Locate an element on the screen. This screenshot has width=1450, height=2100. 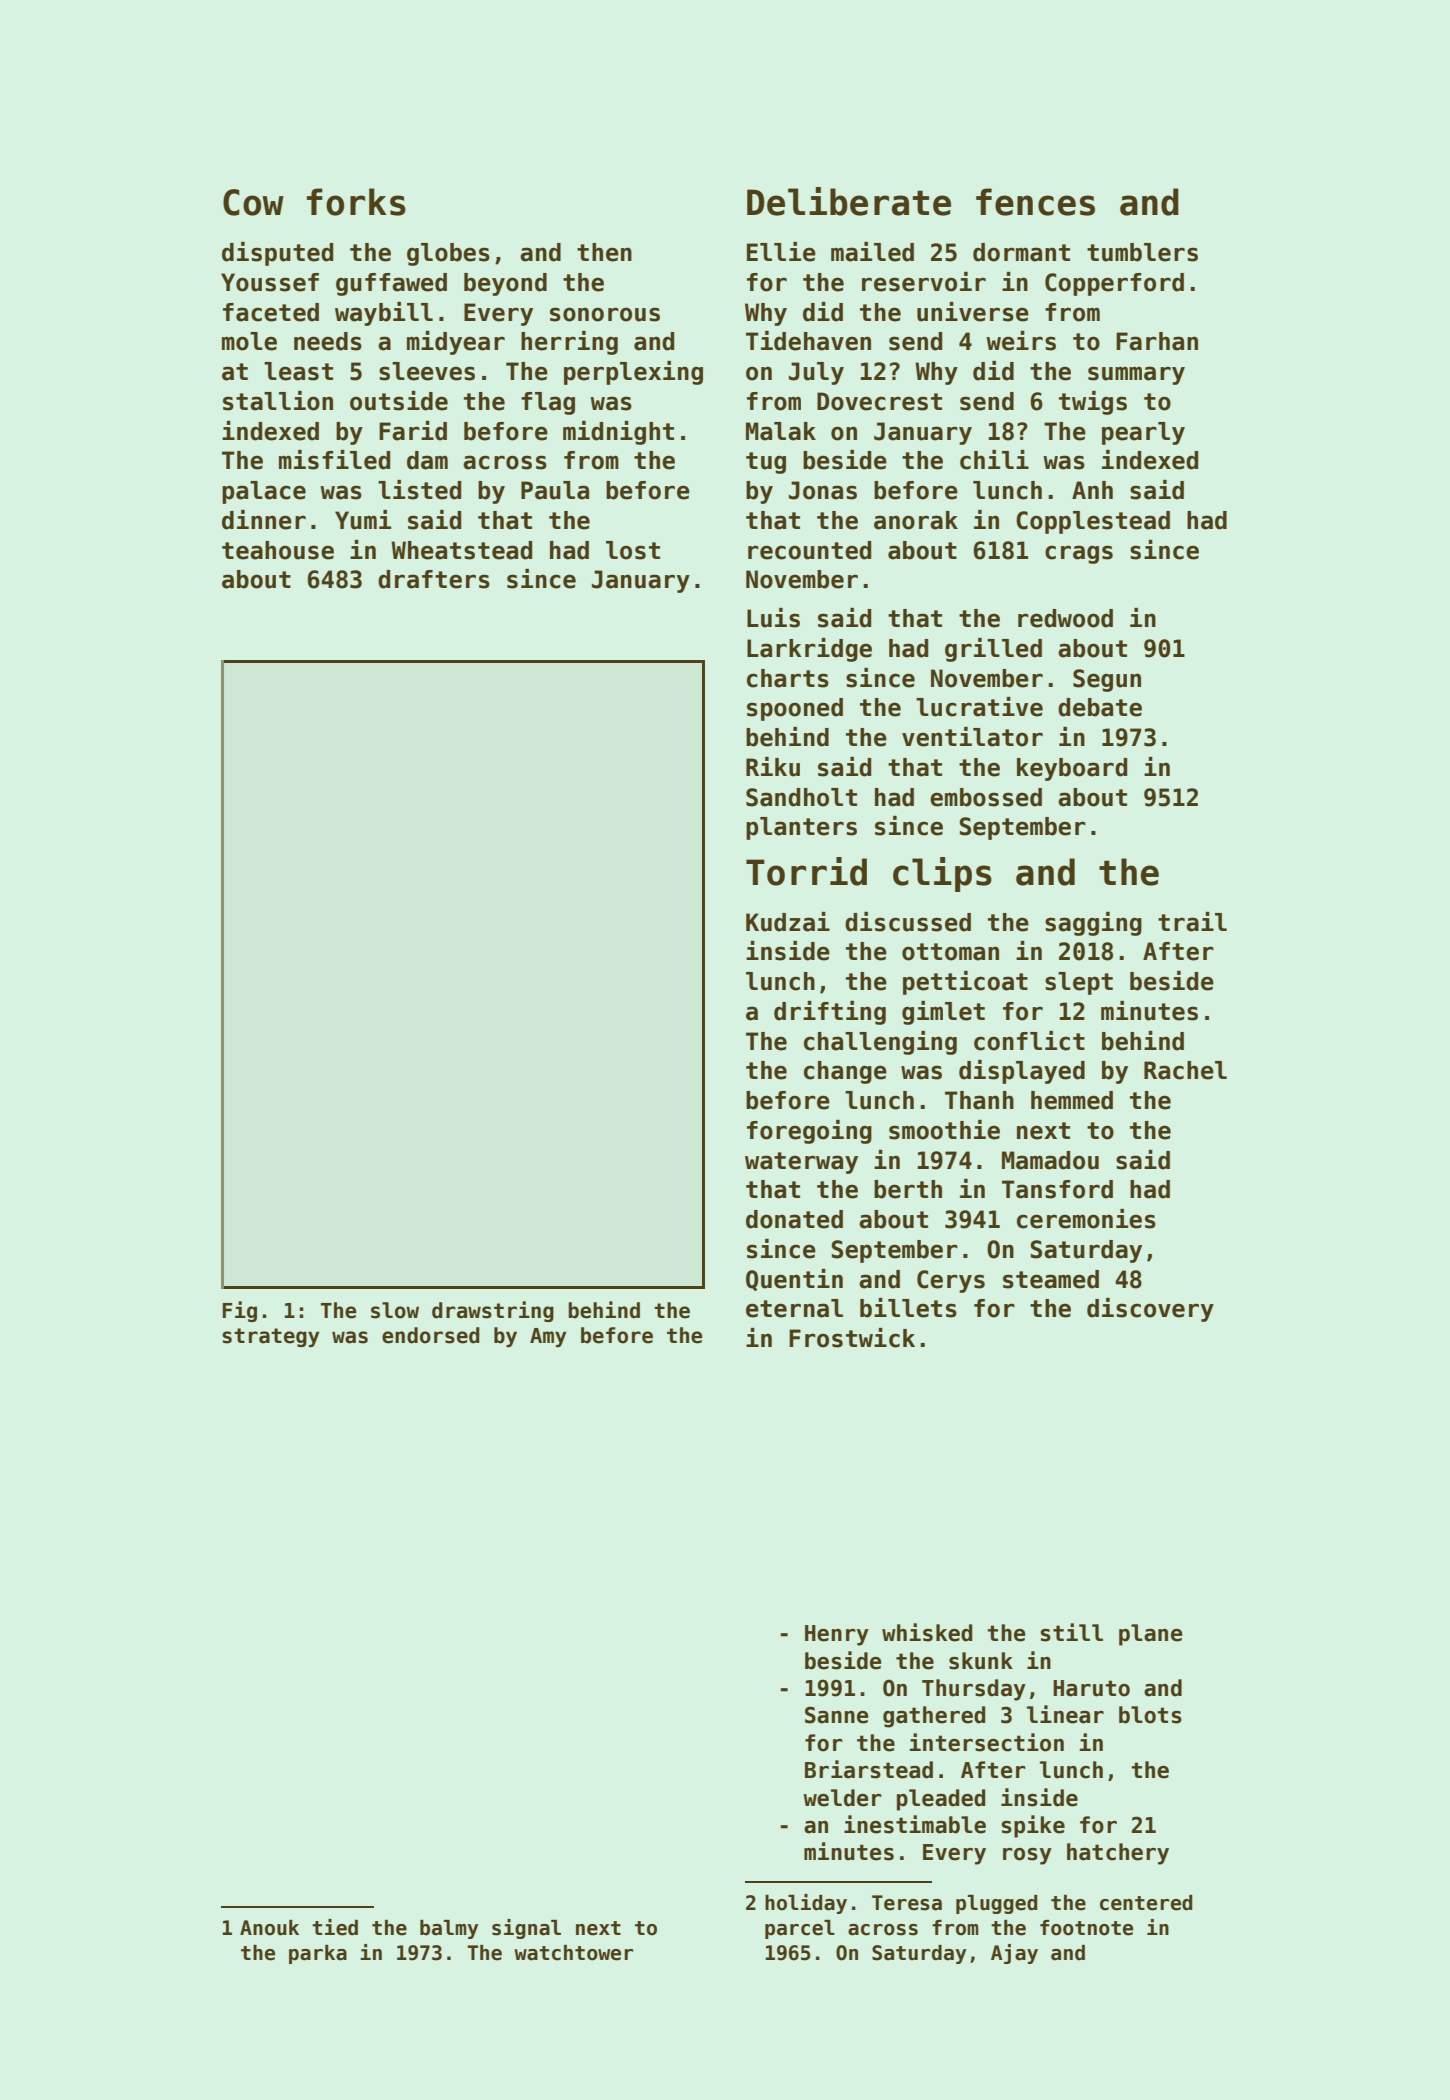
watchtower is located at coordinates (573, 1953).
